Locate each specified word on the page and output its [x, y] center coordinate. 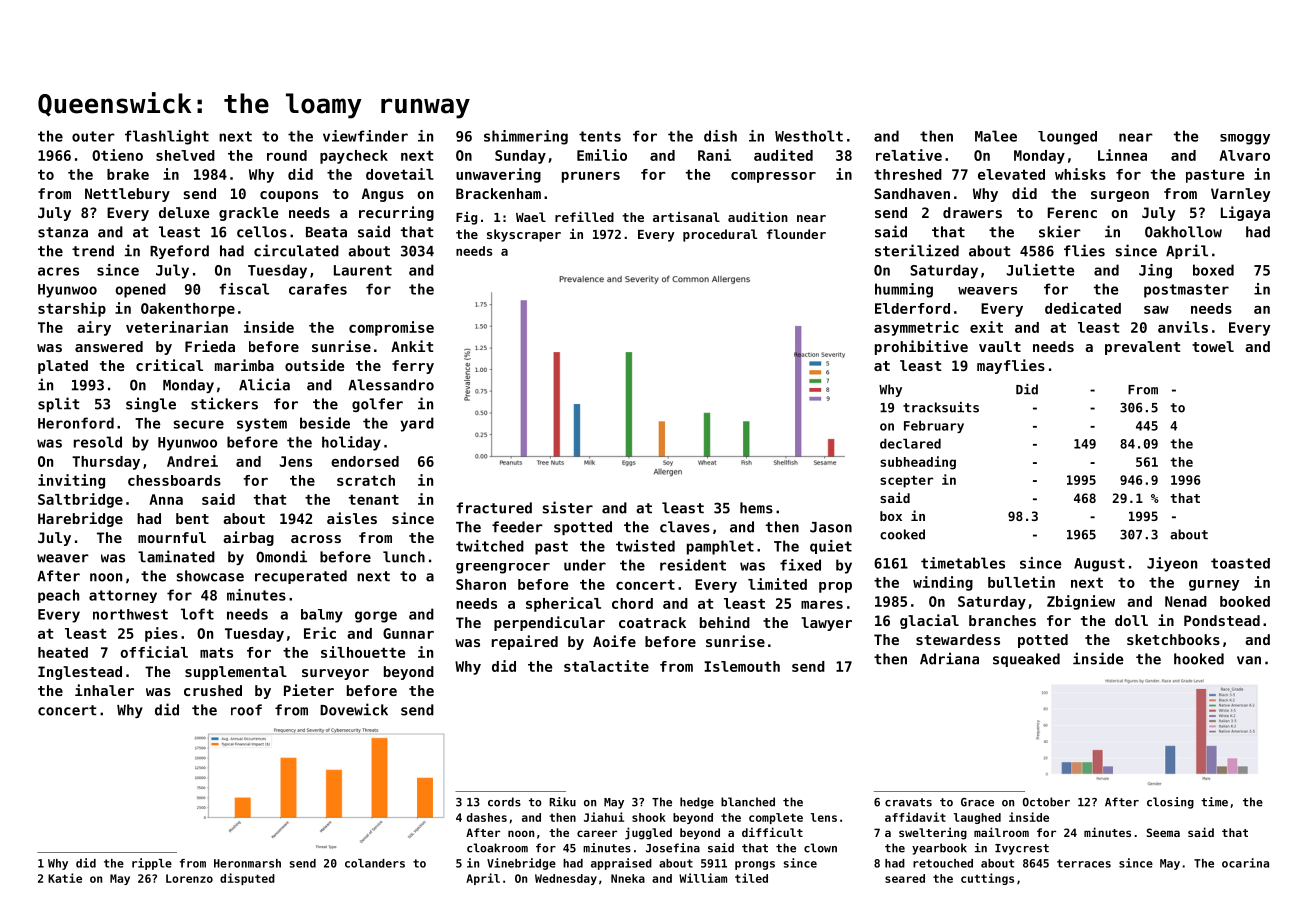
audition [758, 217]
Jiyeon [1172, 564]
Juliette [1041, 270]
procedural [720, 235]
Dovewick [354, 709]
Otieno [117, 155]
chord [632, 603]
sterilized [917, 250]
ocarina [1245, 863]
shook [649, 817]
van [1249, 660]
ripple [152, 864]
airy [94, 328]
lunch [404, 557]
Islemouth [742, 666]
